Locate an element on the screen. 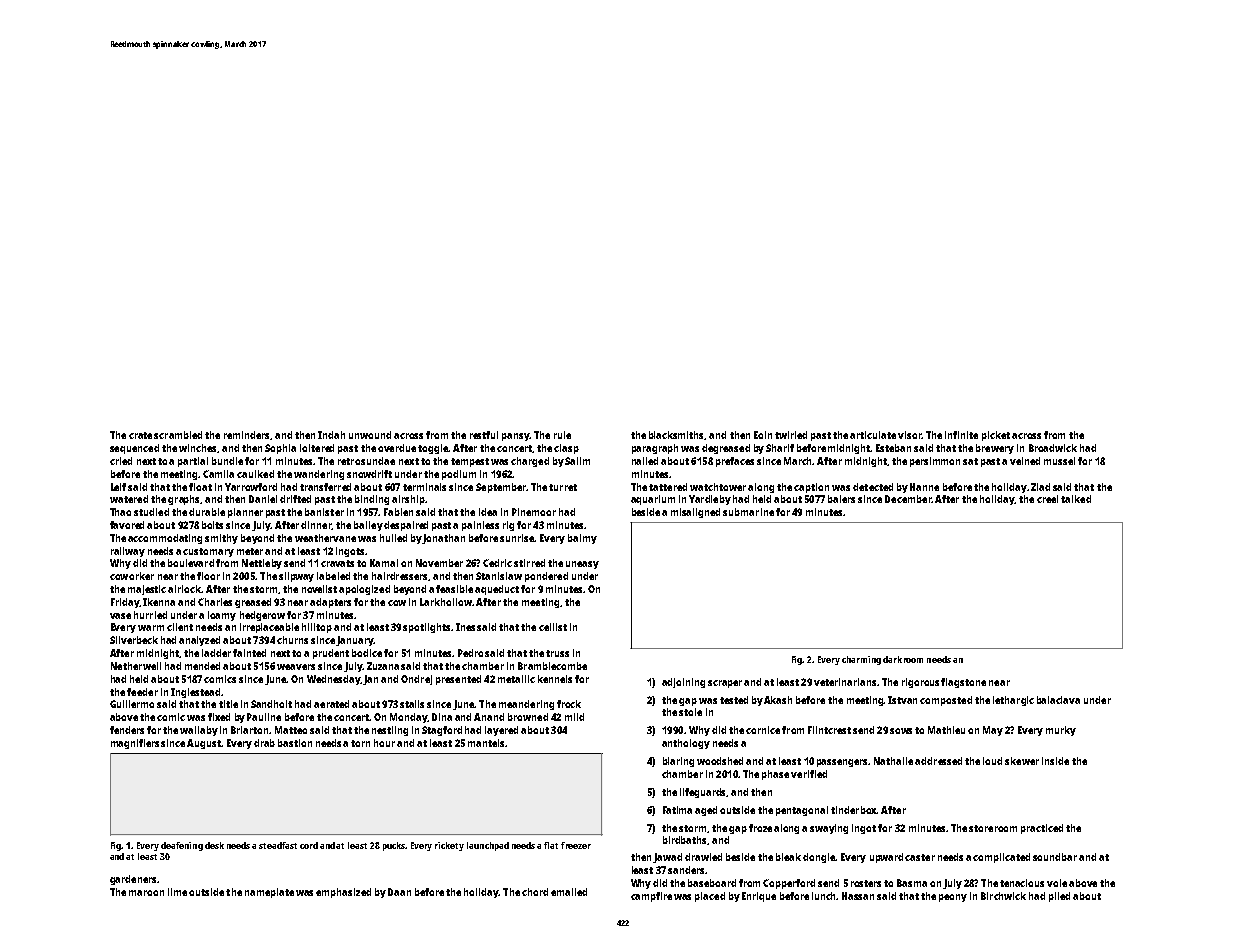 The height and width of the screenshot is (952, 1233). talked is located at coordinates (1076, 499).
